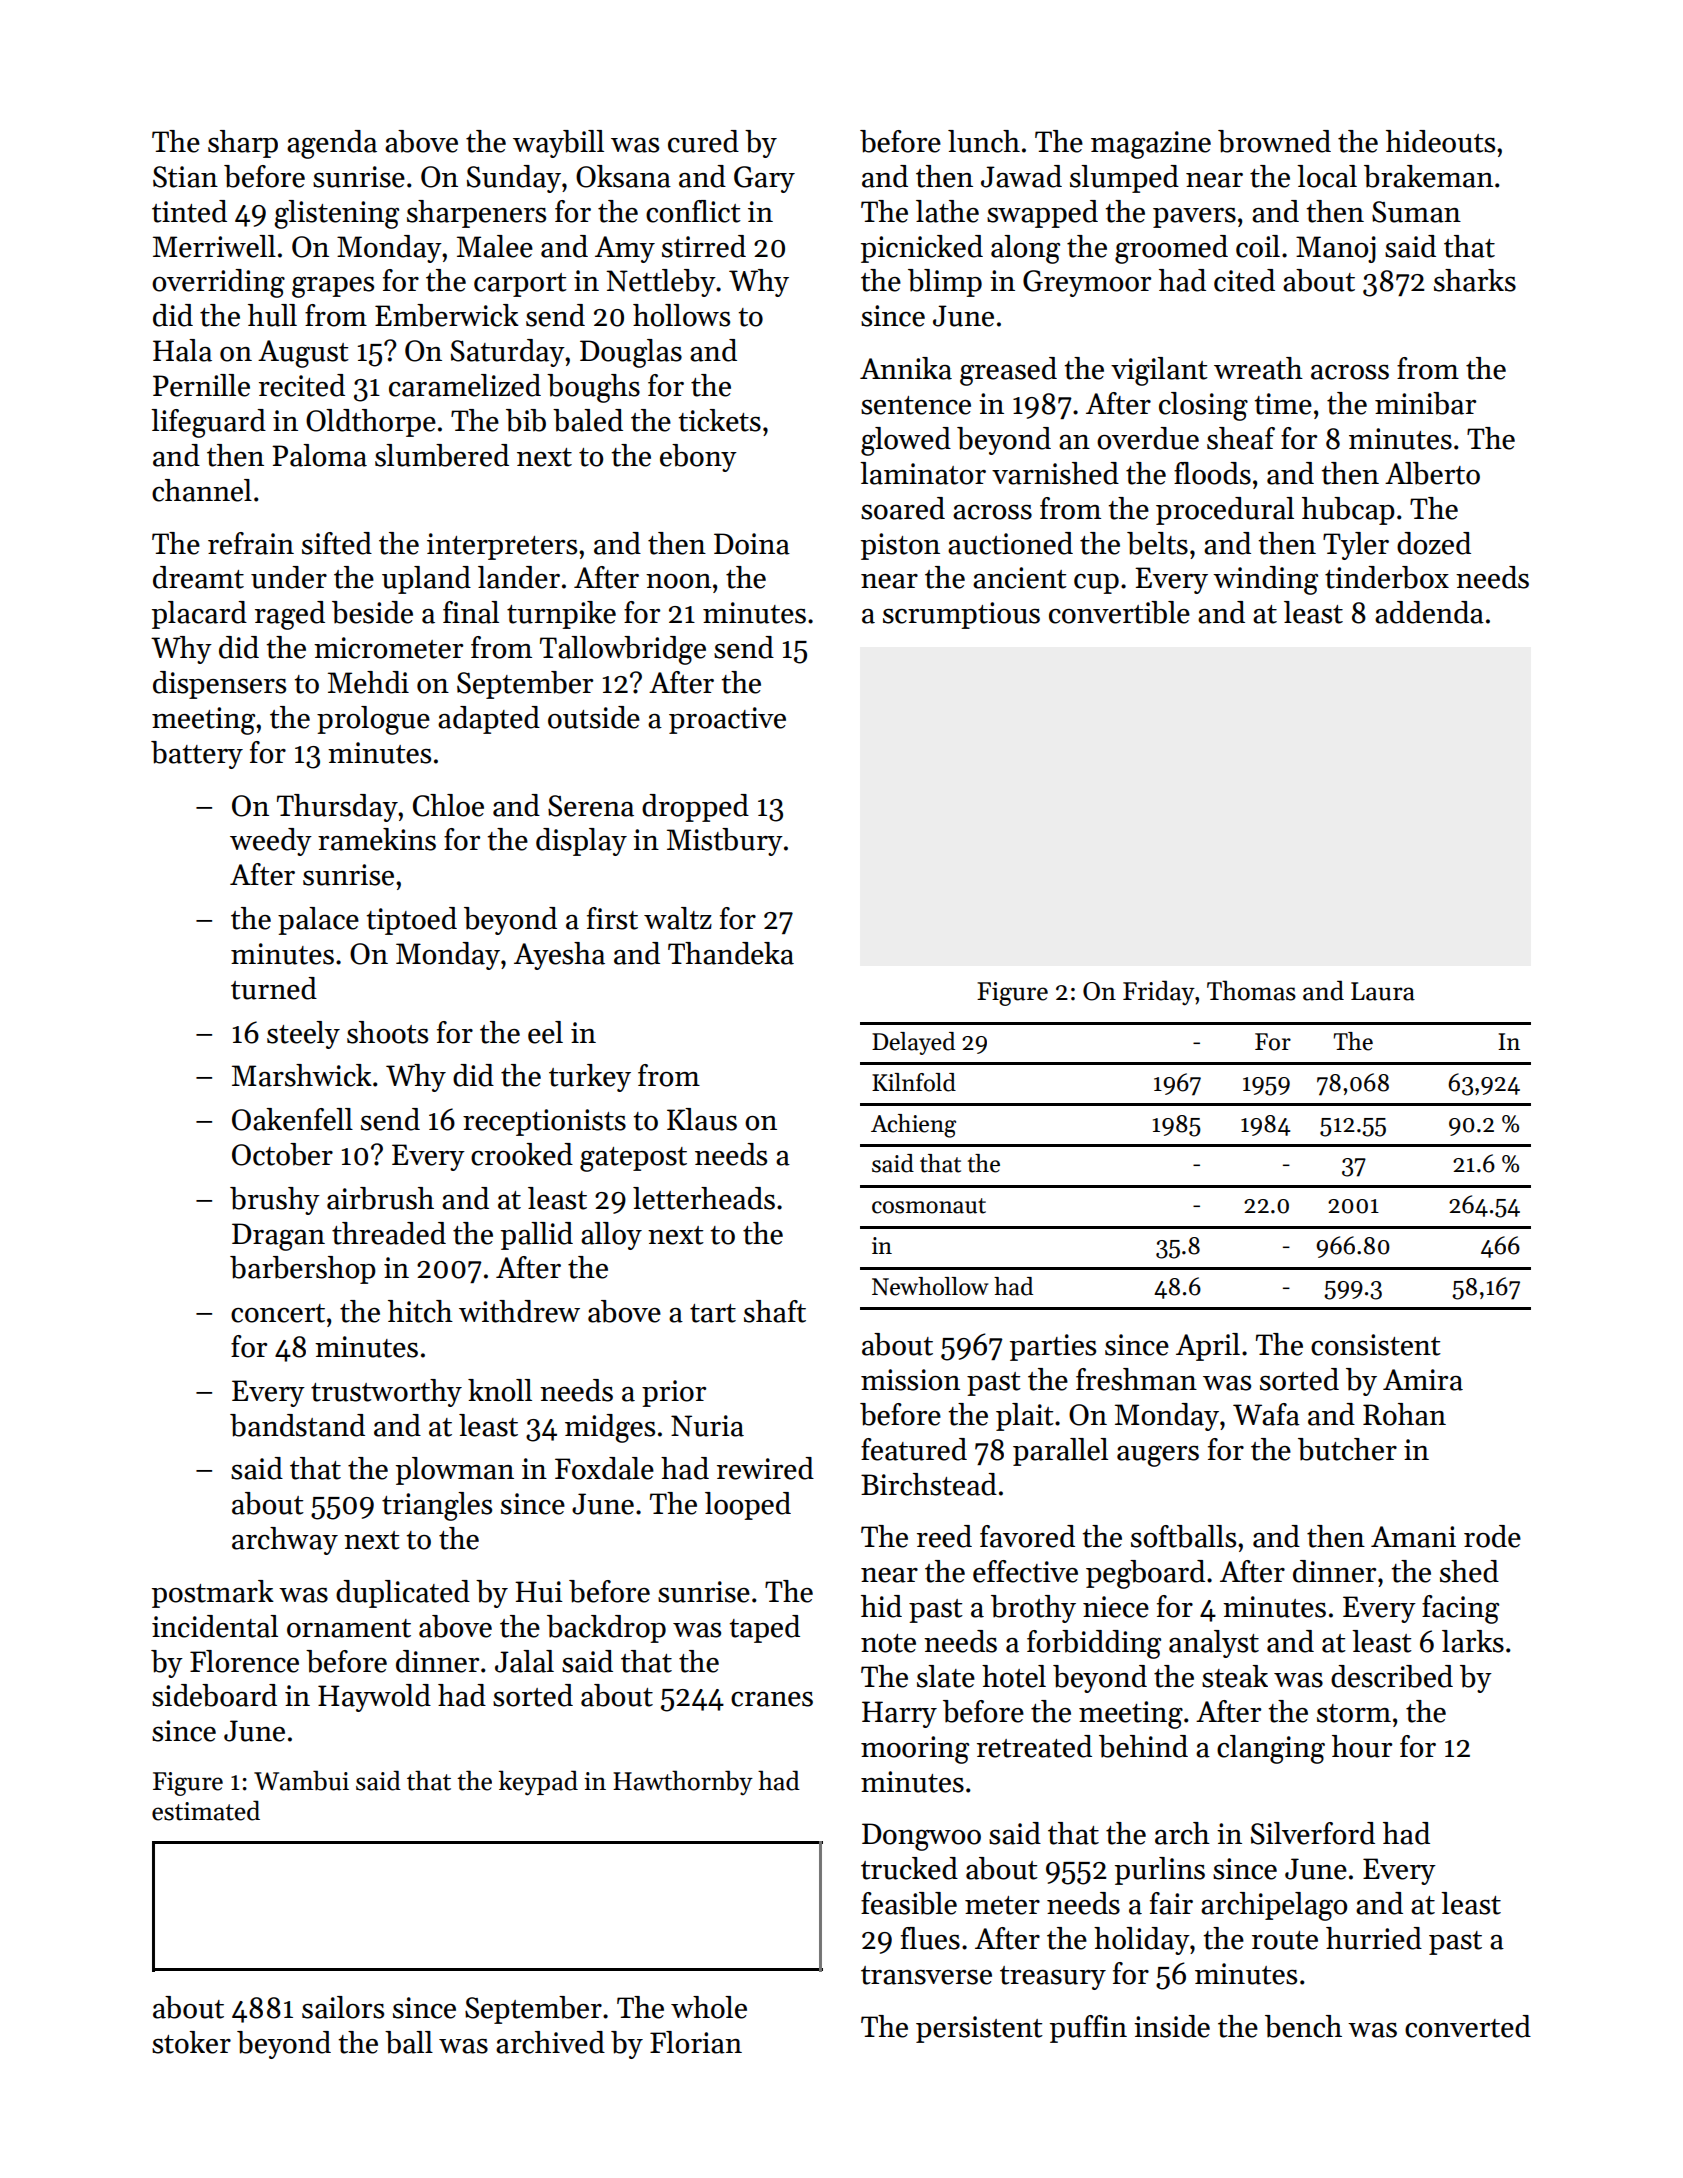  Describe the element at coordinates (218, 283) in the screenshot. I see `overriding` at that location.
